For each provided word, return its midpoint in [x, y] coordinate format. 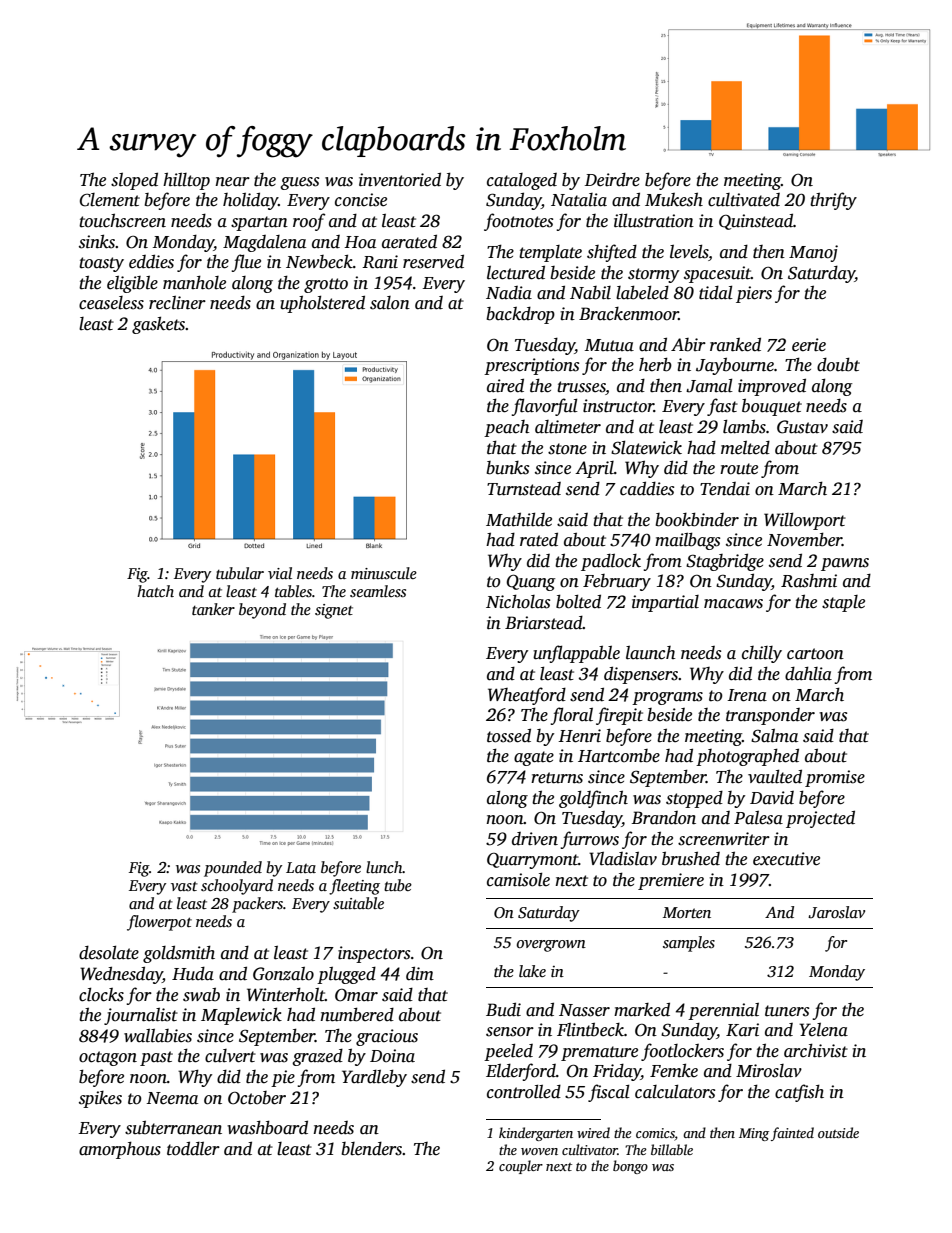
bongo [630, 1167]
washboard [267, 1127]
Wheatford [527, 696]
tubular [240, 573]
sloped [134, 181]
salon [390, 303]
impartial [665, 603]
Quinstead [756, 221]
